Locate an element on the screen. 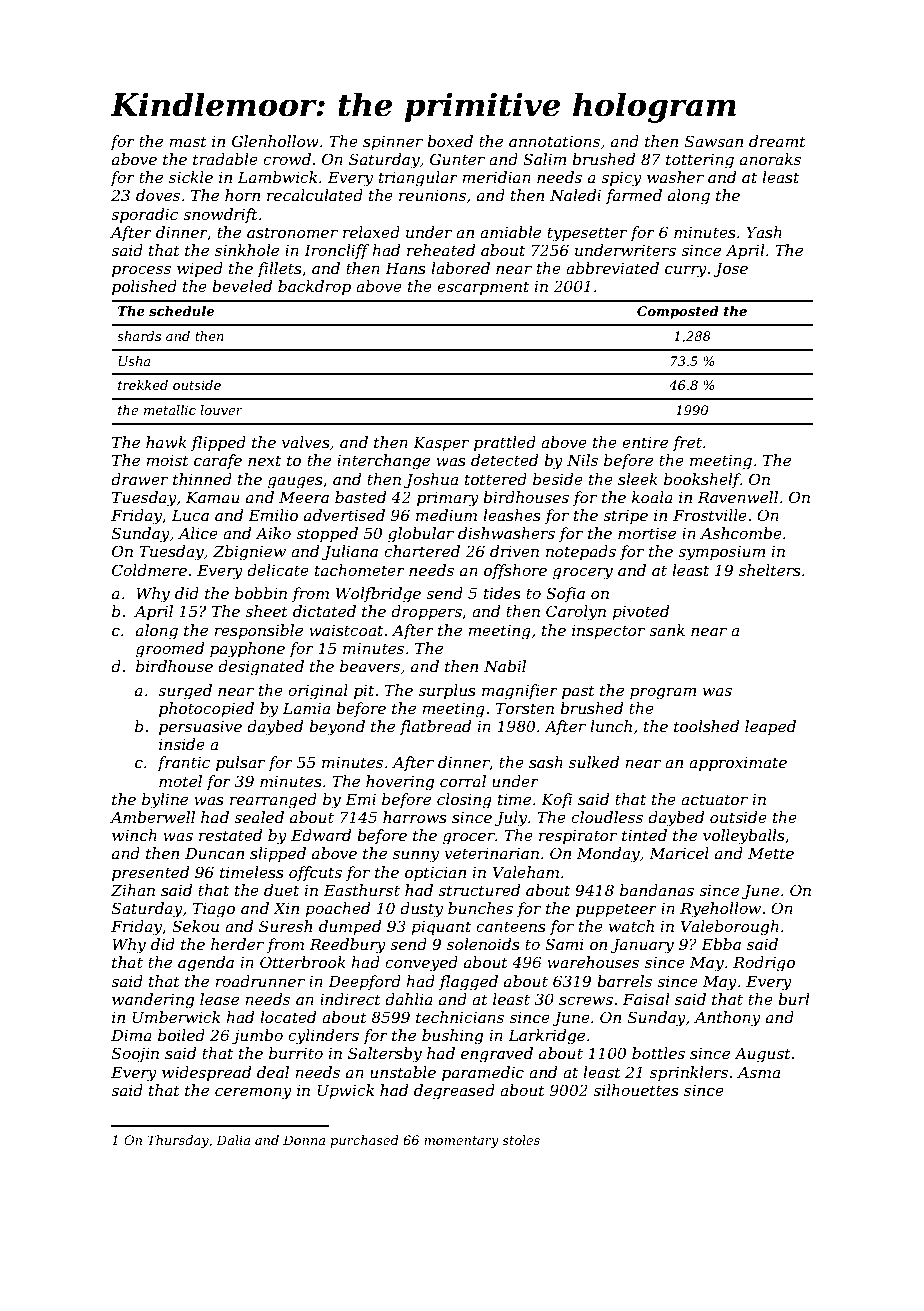 The width and height of the screenshot is (924, 1311). mortise is located at coordinates (647, 533).
